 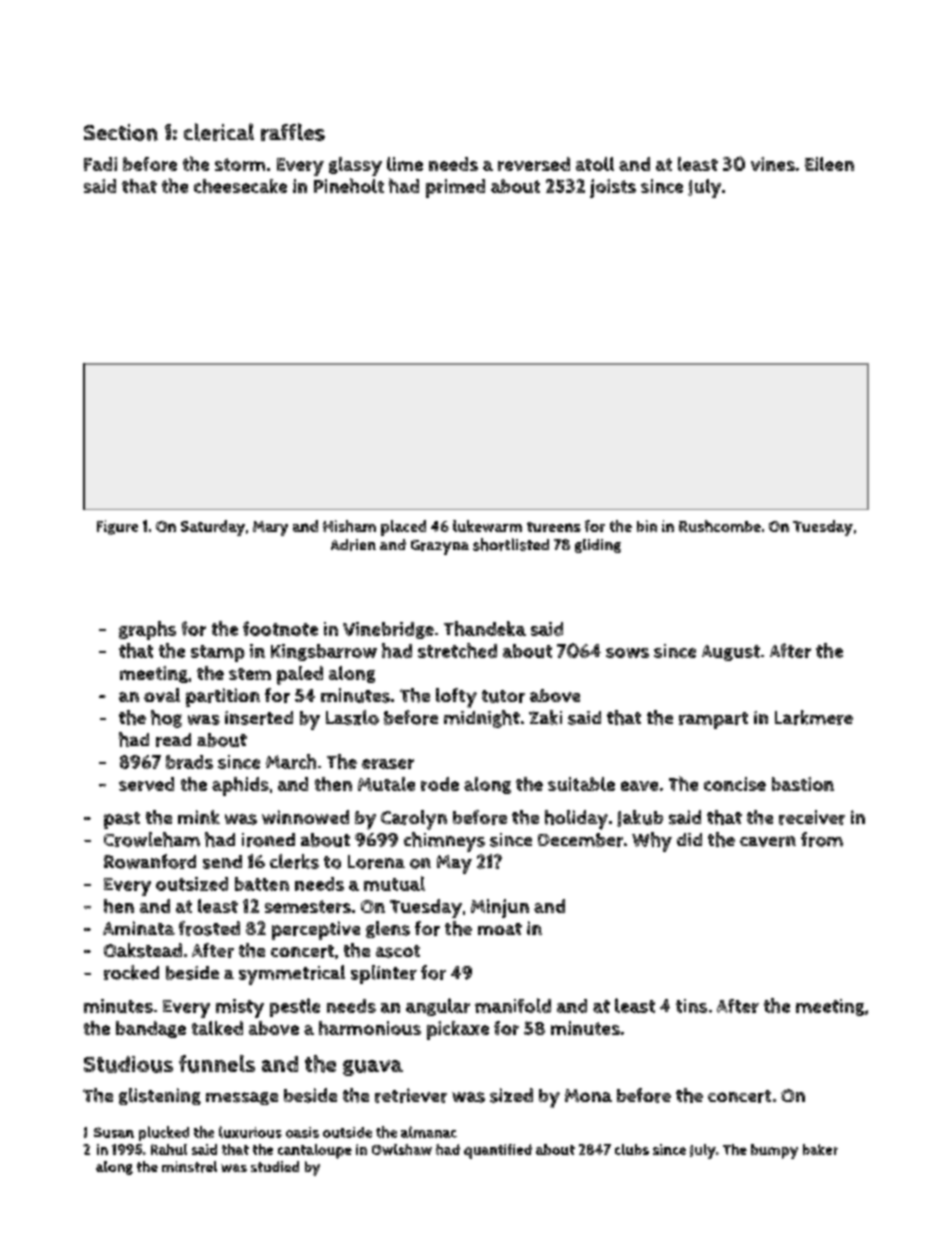 I want to click on from, so click(x=822, y=839).
